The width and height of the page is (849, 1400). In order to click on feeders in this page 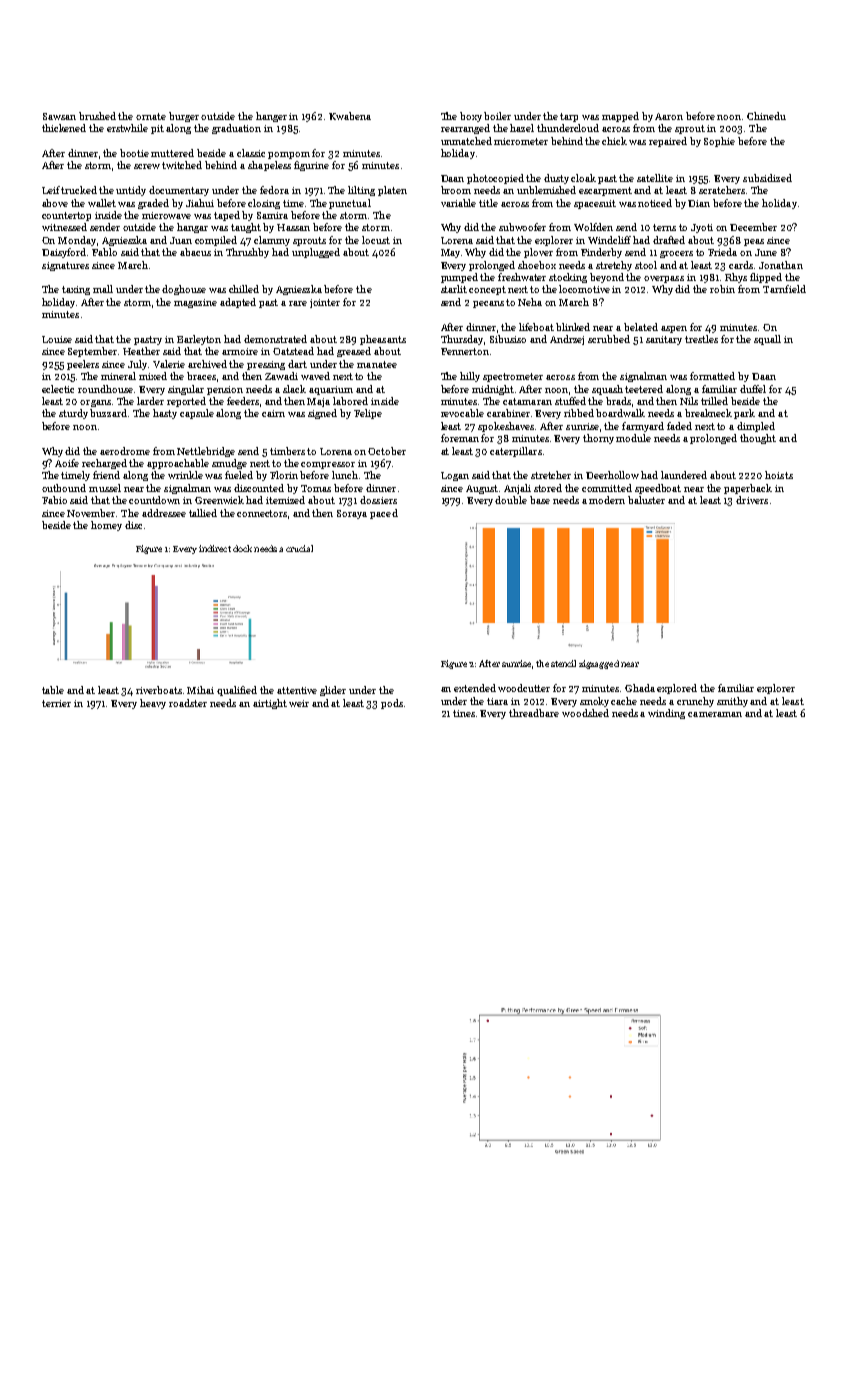, I will do `click(243, 401)`.
